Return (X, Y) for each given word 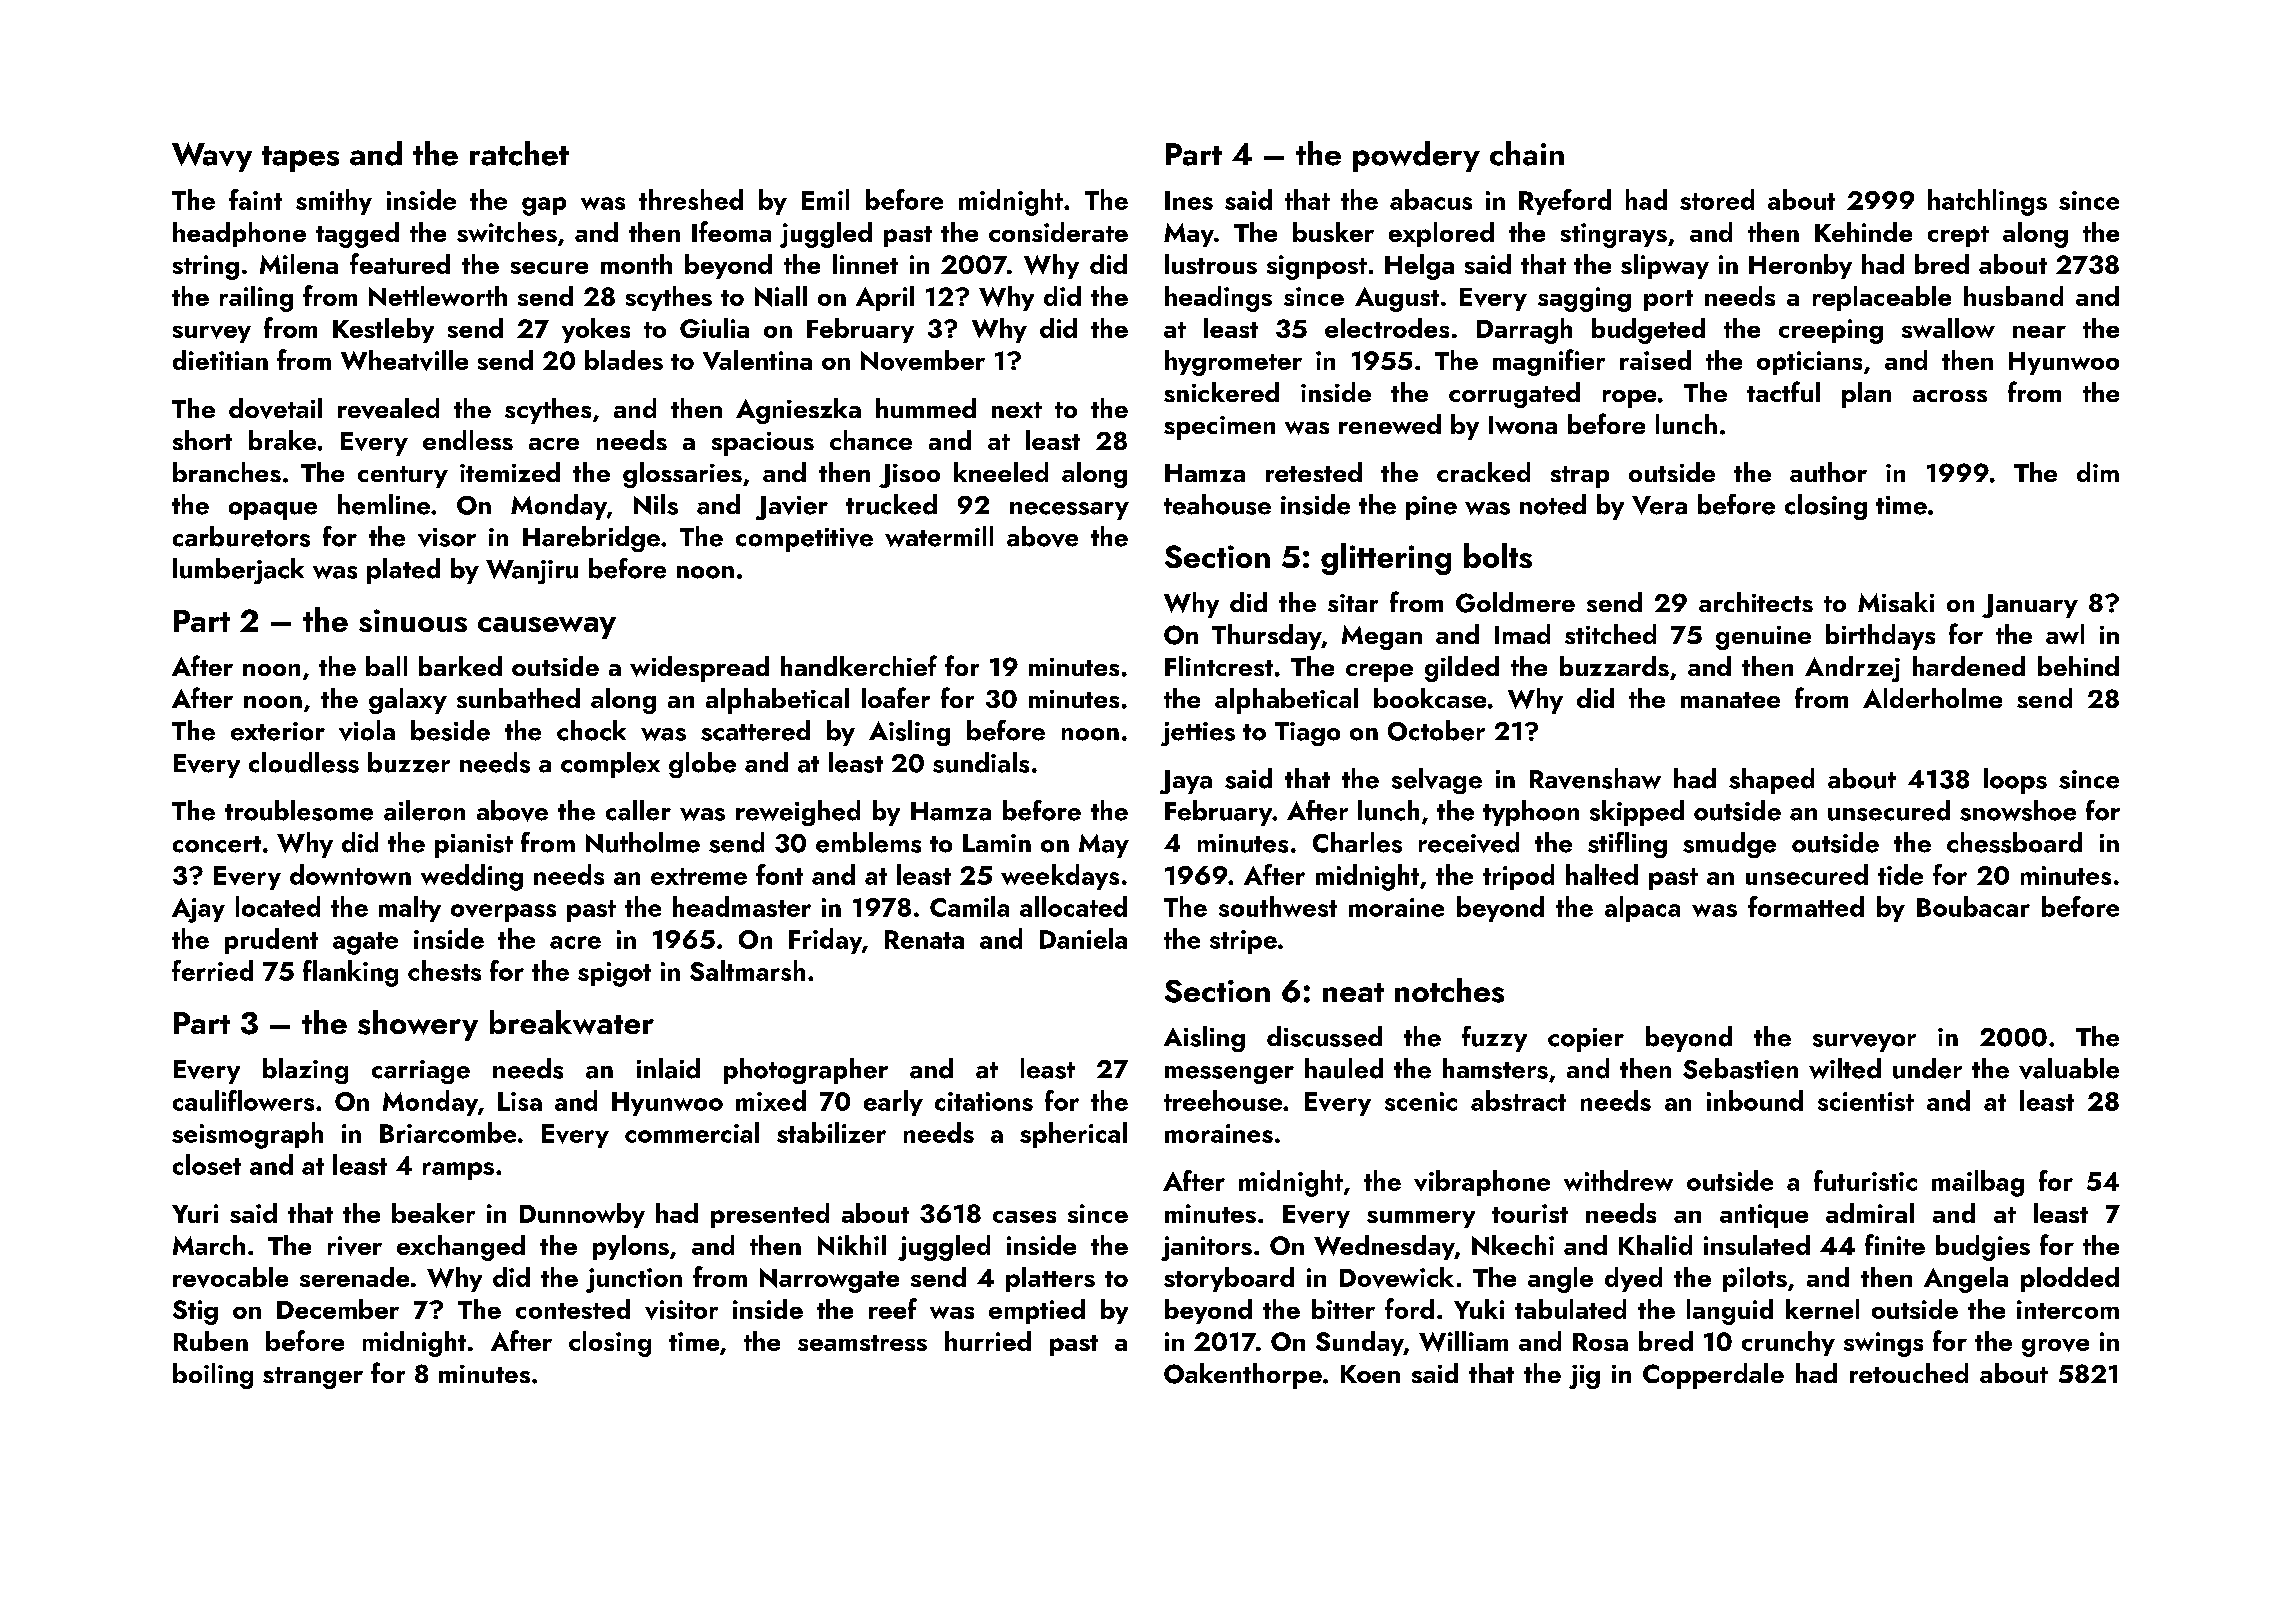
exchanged (461, 1248)
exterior (278, 731)
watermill (939, 536)
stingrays (1614, 235)
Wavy (212, 157)
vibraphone (1482, 1183)
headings (1218, 299)
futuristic (1865, 1180)
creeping (1831, 331)
